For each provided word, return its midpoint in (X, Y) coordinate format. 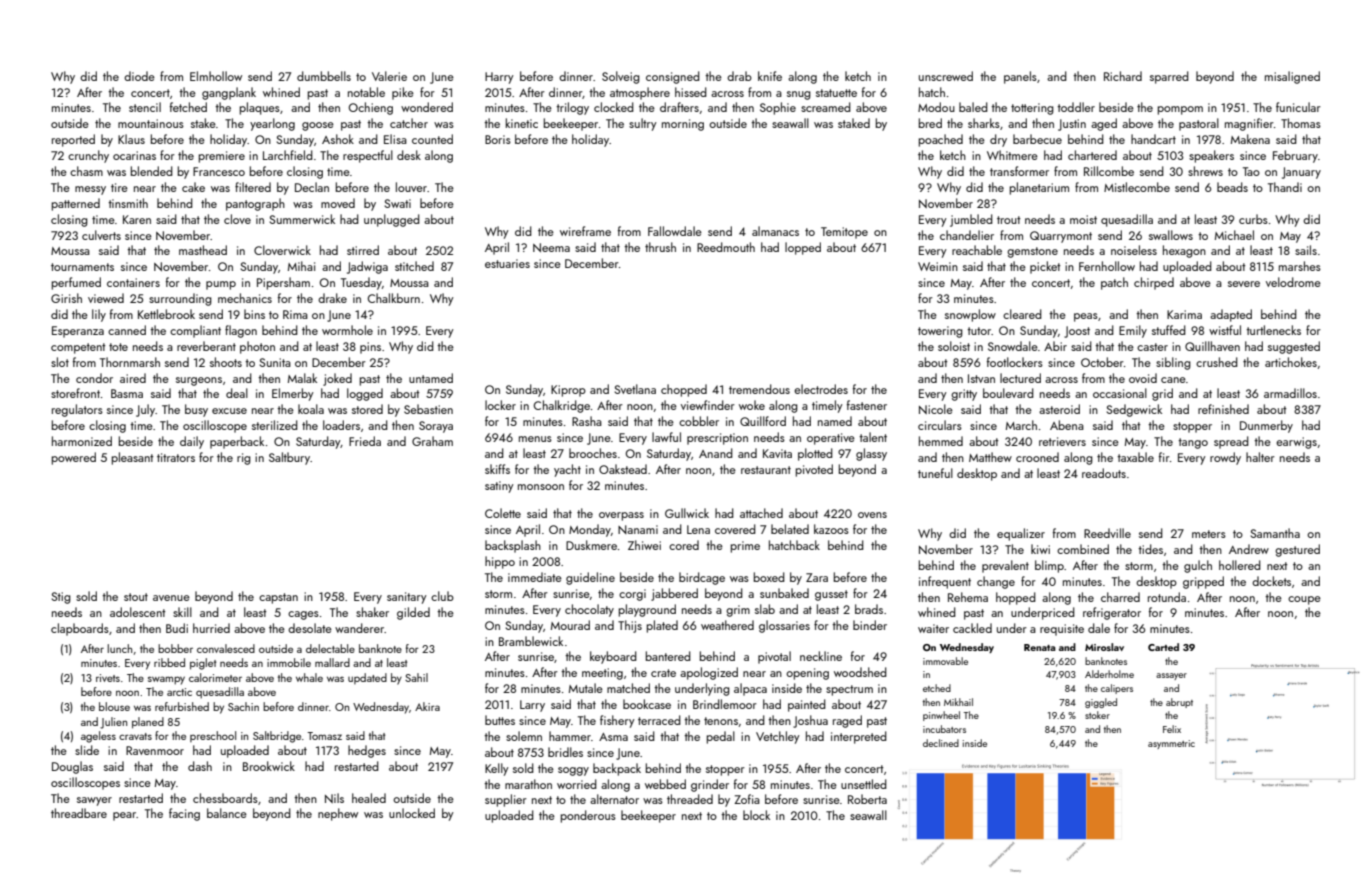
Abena (1067, 425)
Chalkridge (562, 406)
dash (200, 766)
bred (930, 123)
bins (254, 314)
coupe (1304, 600)
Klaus (131, 139)
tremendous (759, 389)
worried (577, 784)
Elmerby (293, 394)
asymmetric (1171, 744)
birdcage (702, 578)
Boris (498, 139)
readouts (1104, 473)
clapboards (80, 629)
